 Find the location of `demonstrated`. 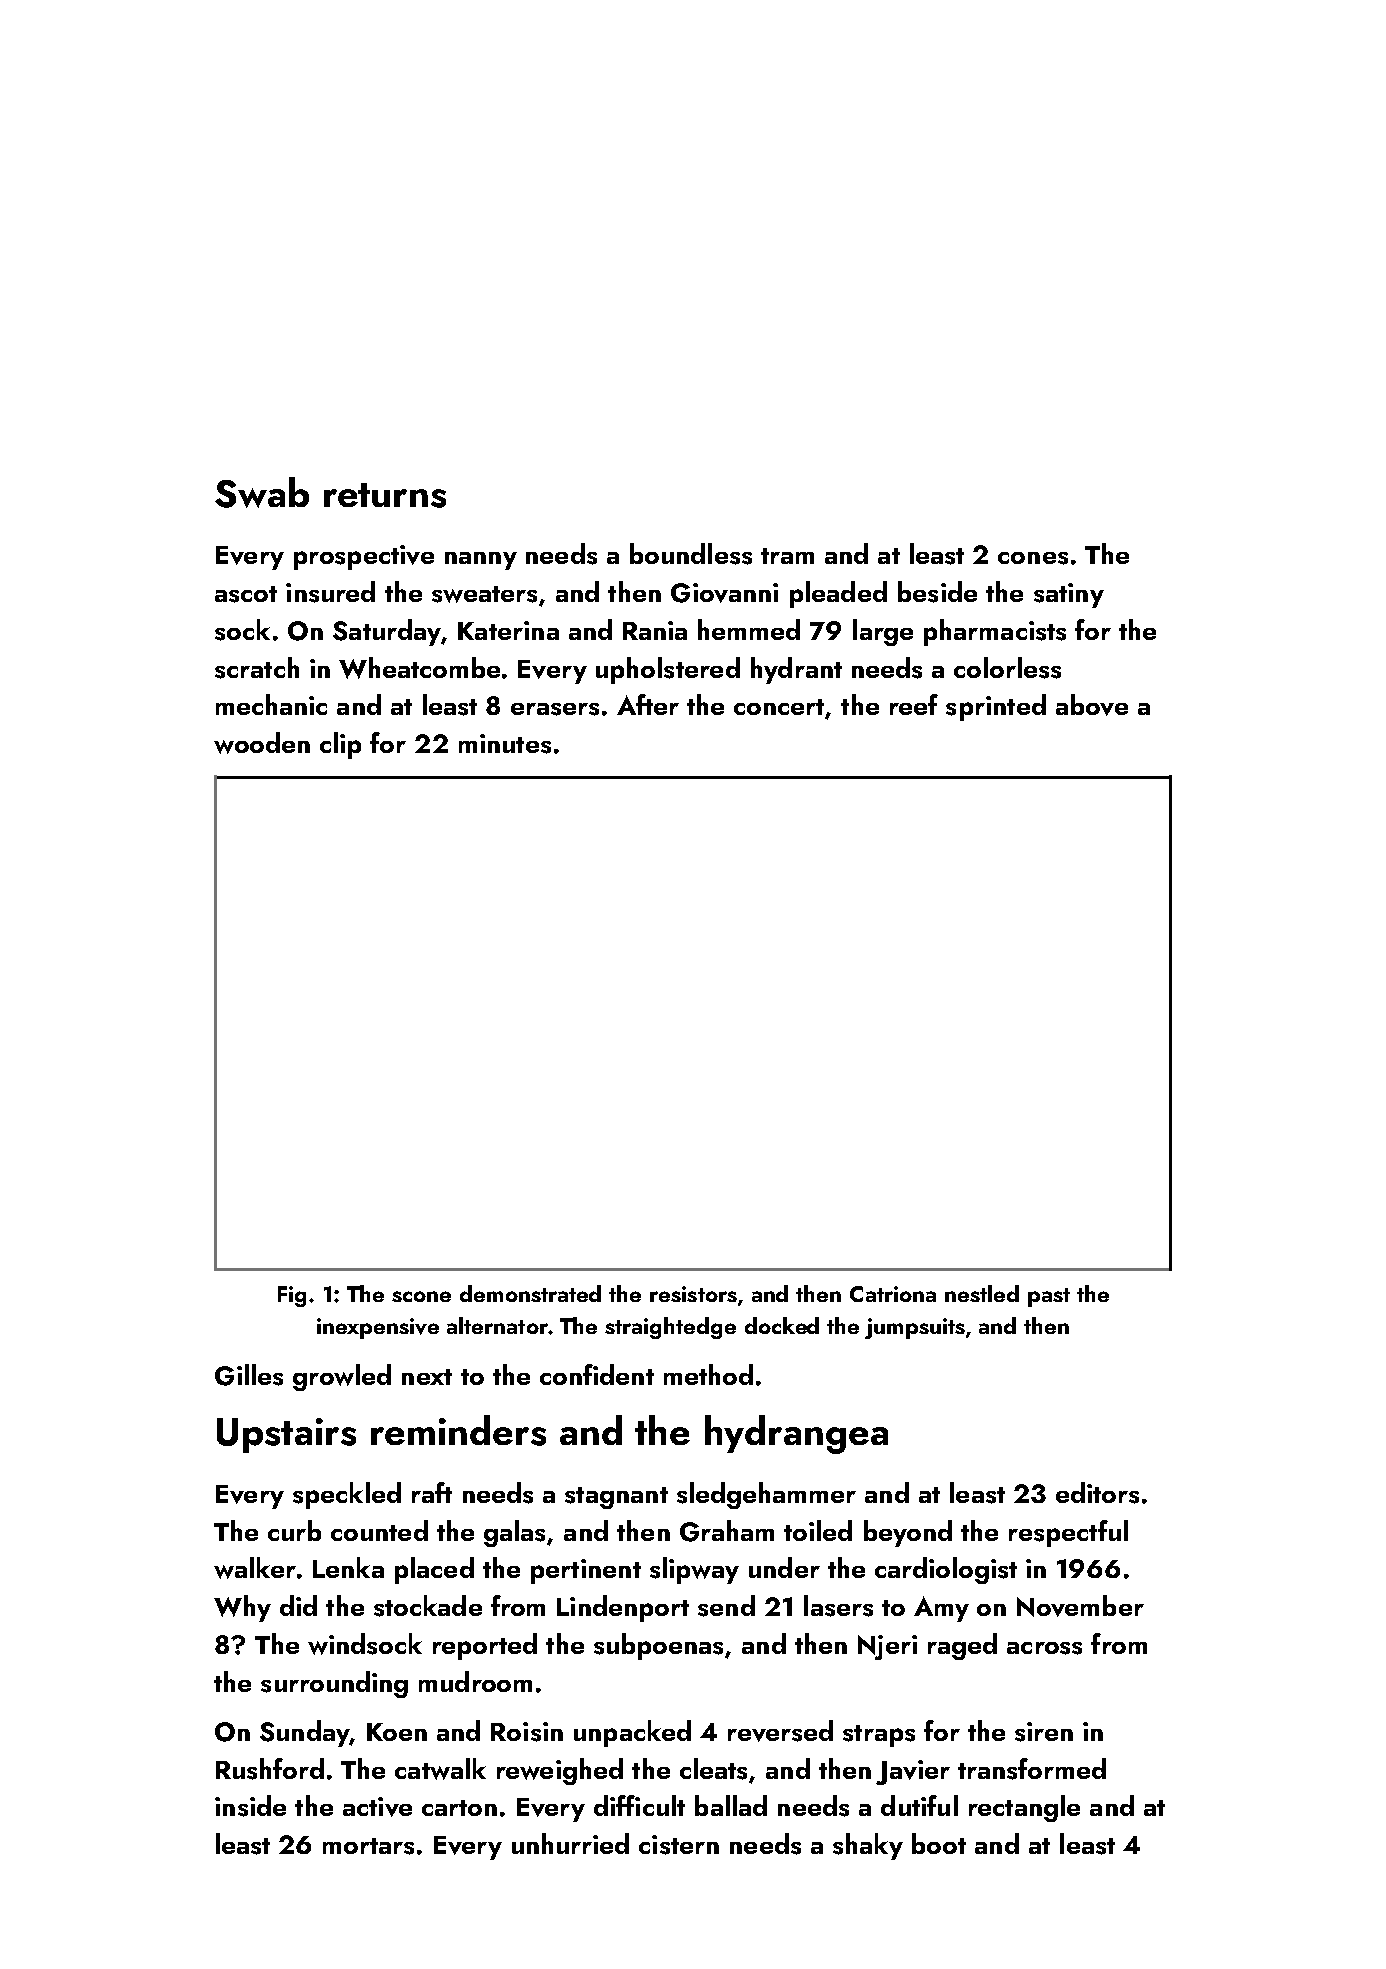

demonstrated is located at coordinates (530, 1293).
